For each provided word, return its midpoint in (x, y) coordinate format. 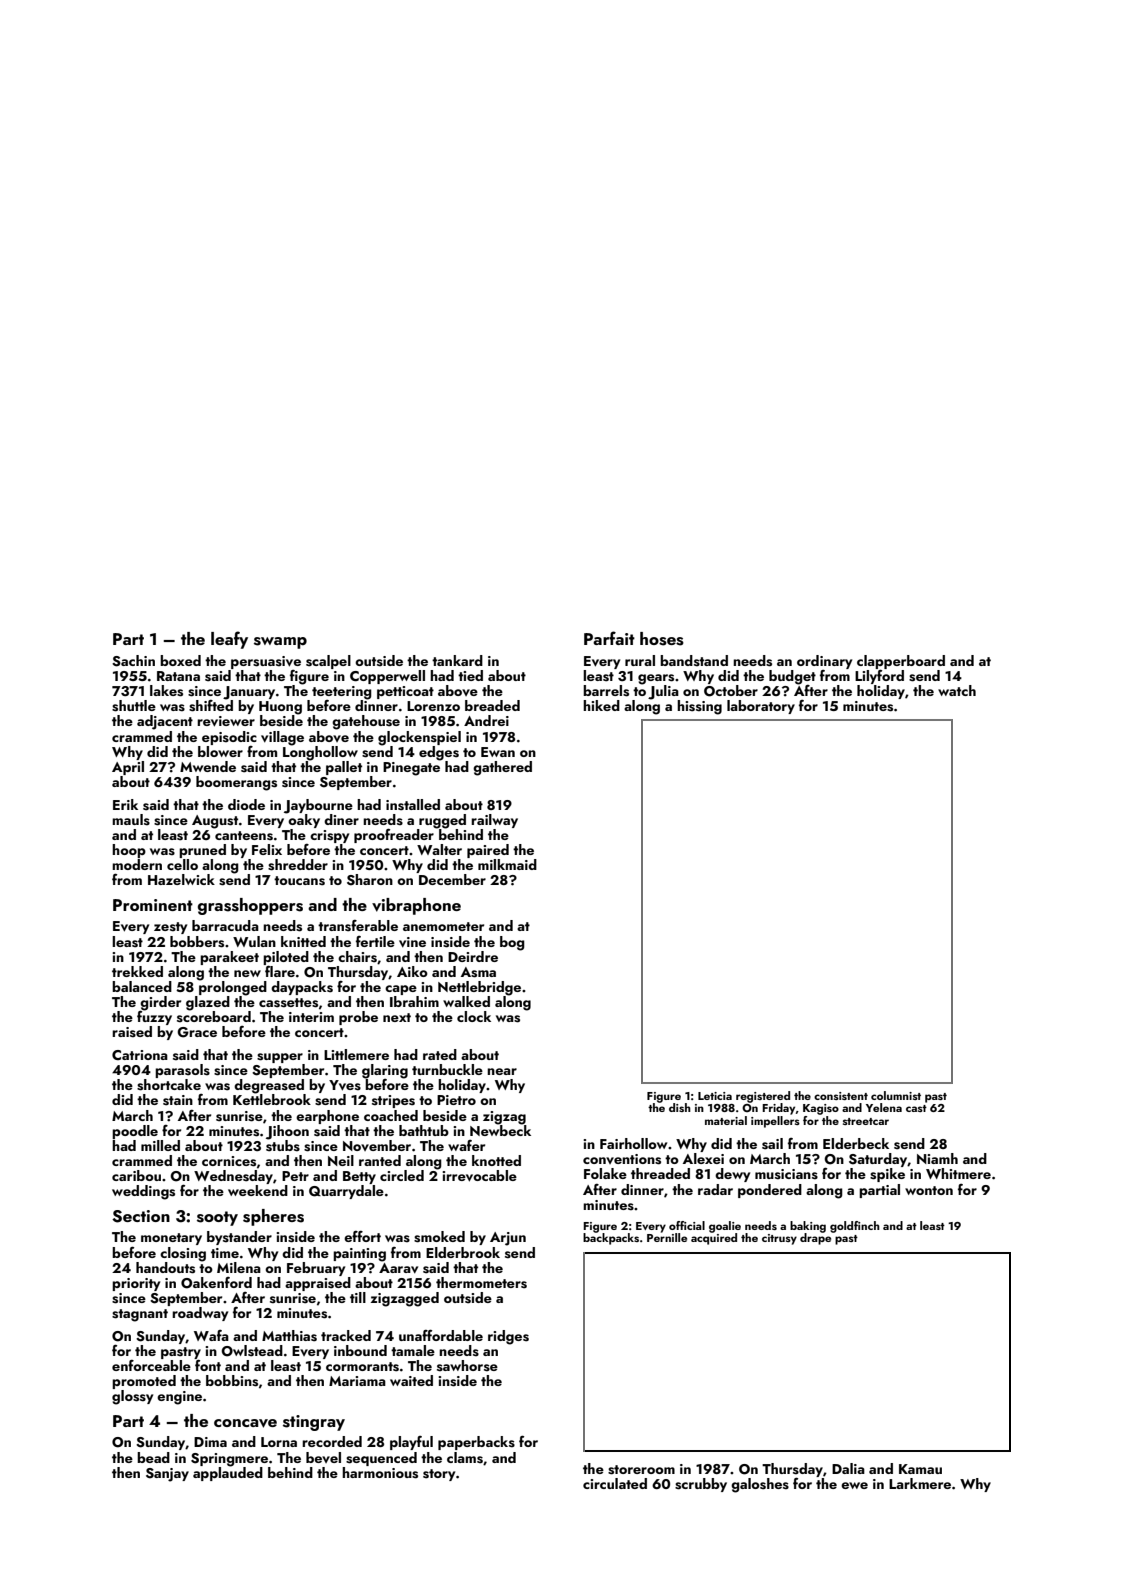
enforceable (151, 1365)
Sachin (133, 661)
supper (280, 1058)
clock (474, 1016)
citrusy (779, 1239)
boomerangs (236, 783)
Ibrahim (414, 1001)
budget (792, 677)
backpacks (611, 1239)
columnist (896, 1095)
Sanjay (167, 1475)
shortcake (169, 1085)
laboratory (761, 707)
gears (656, 679)
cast (916, 1108)
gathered (502, 768)
